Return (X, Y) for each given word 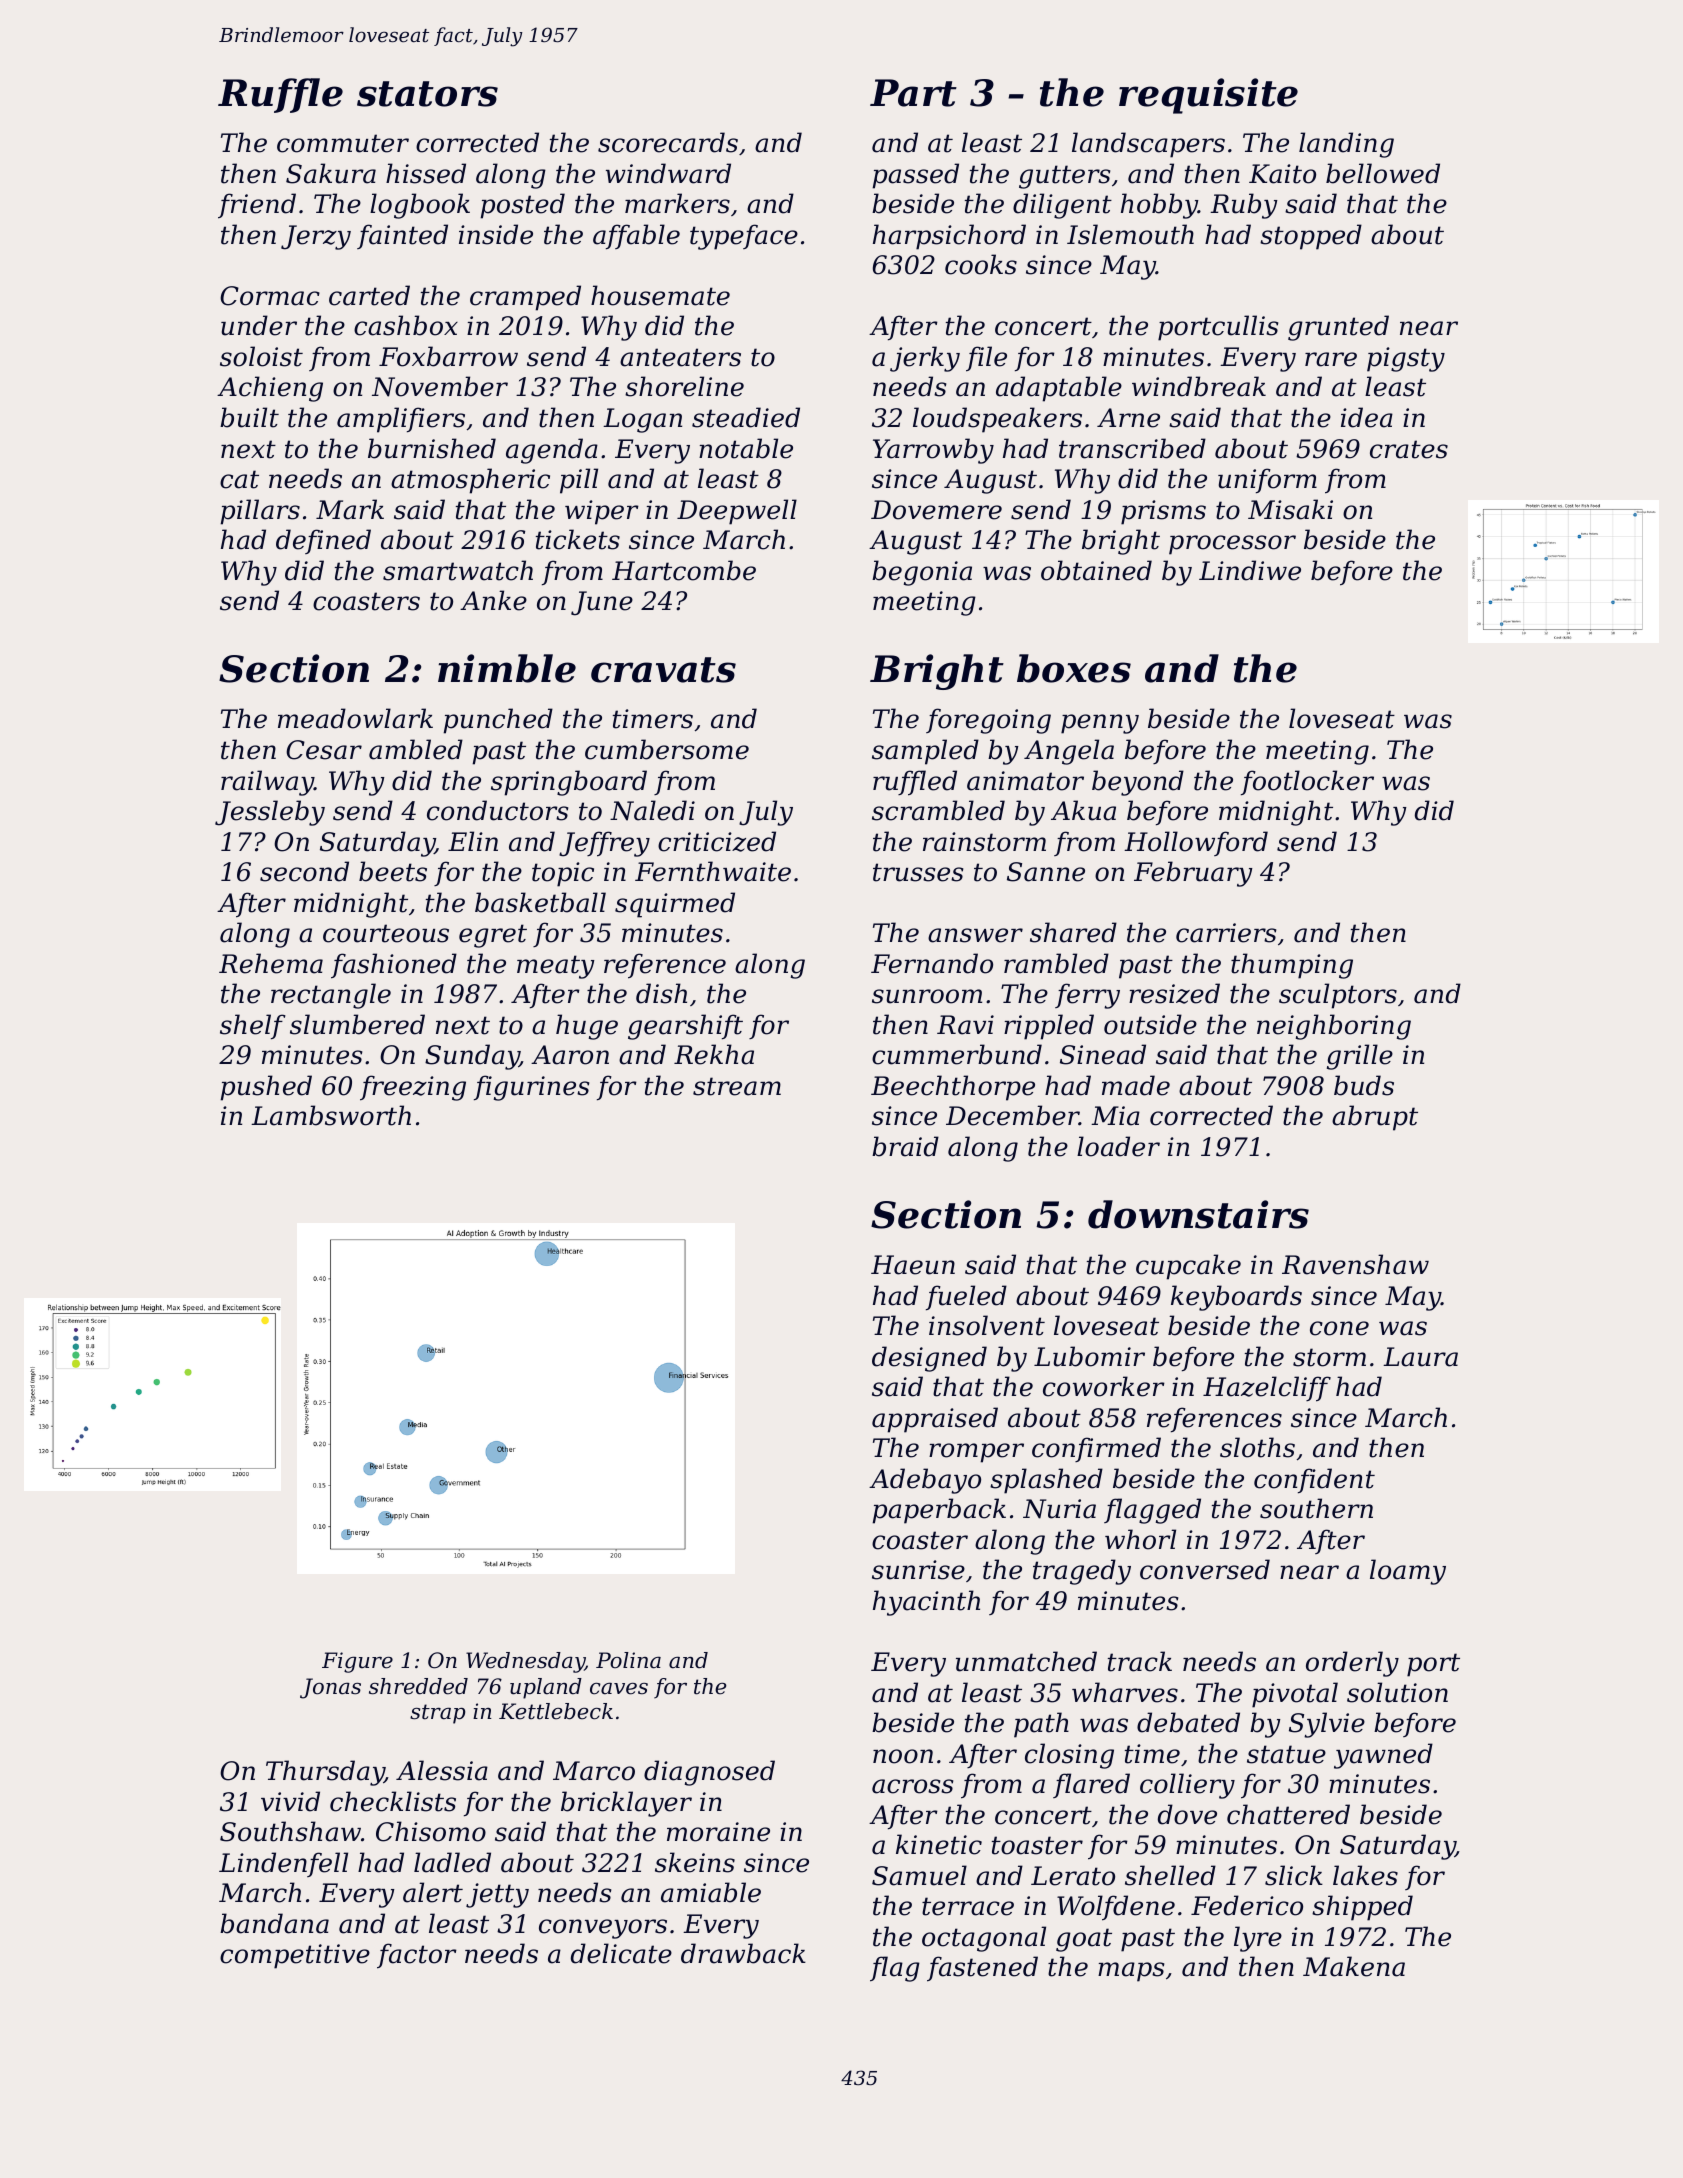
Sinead (1103, 1054)
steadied (746, 417)
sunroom (927, 996)
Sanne (1046, 872)
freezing (413, 1088)
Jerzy (316, 237)
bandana (274, 1923)
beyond (1138, 783)
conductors (497, 810)
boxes (1074, 668)
